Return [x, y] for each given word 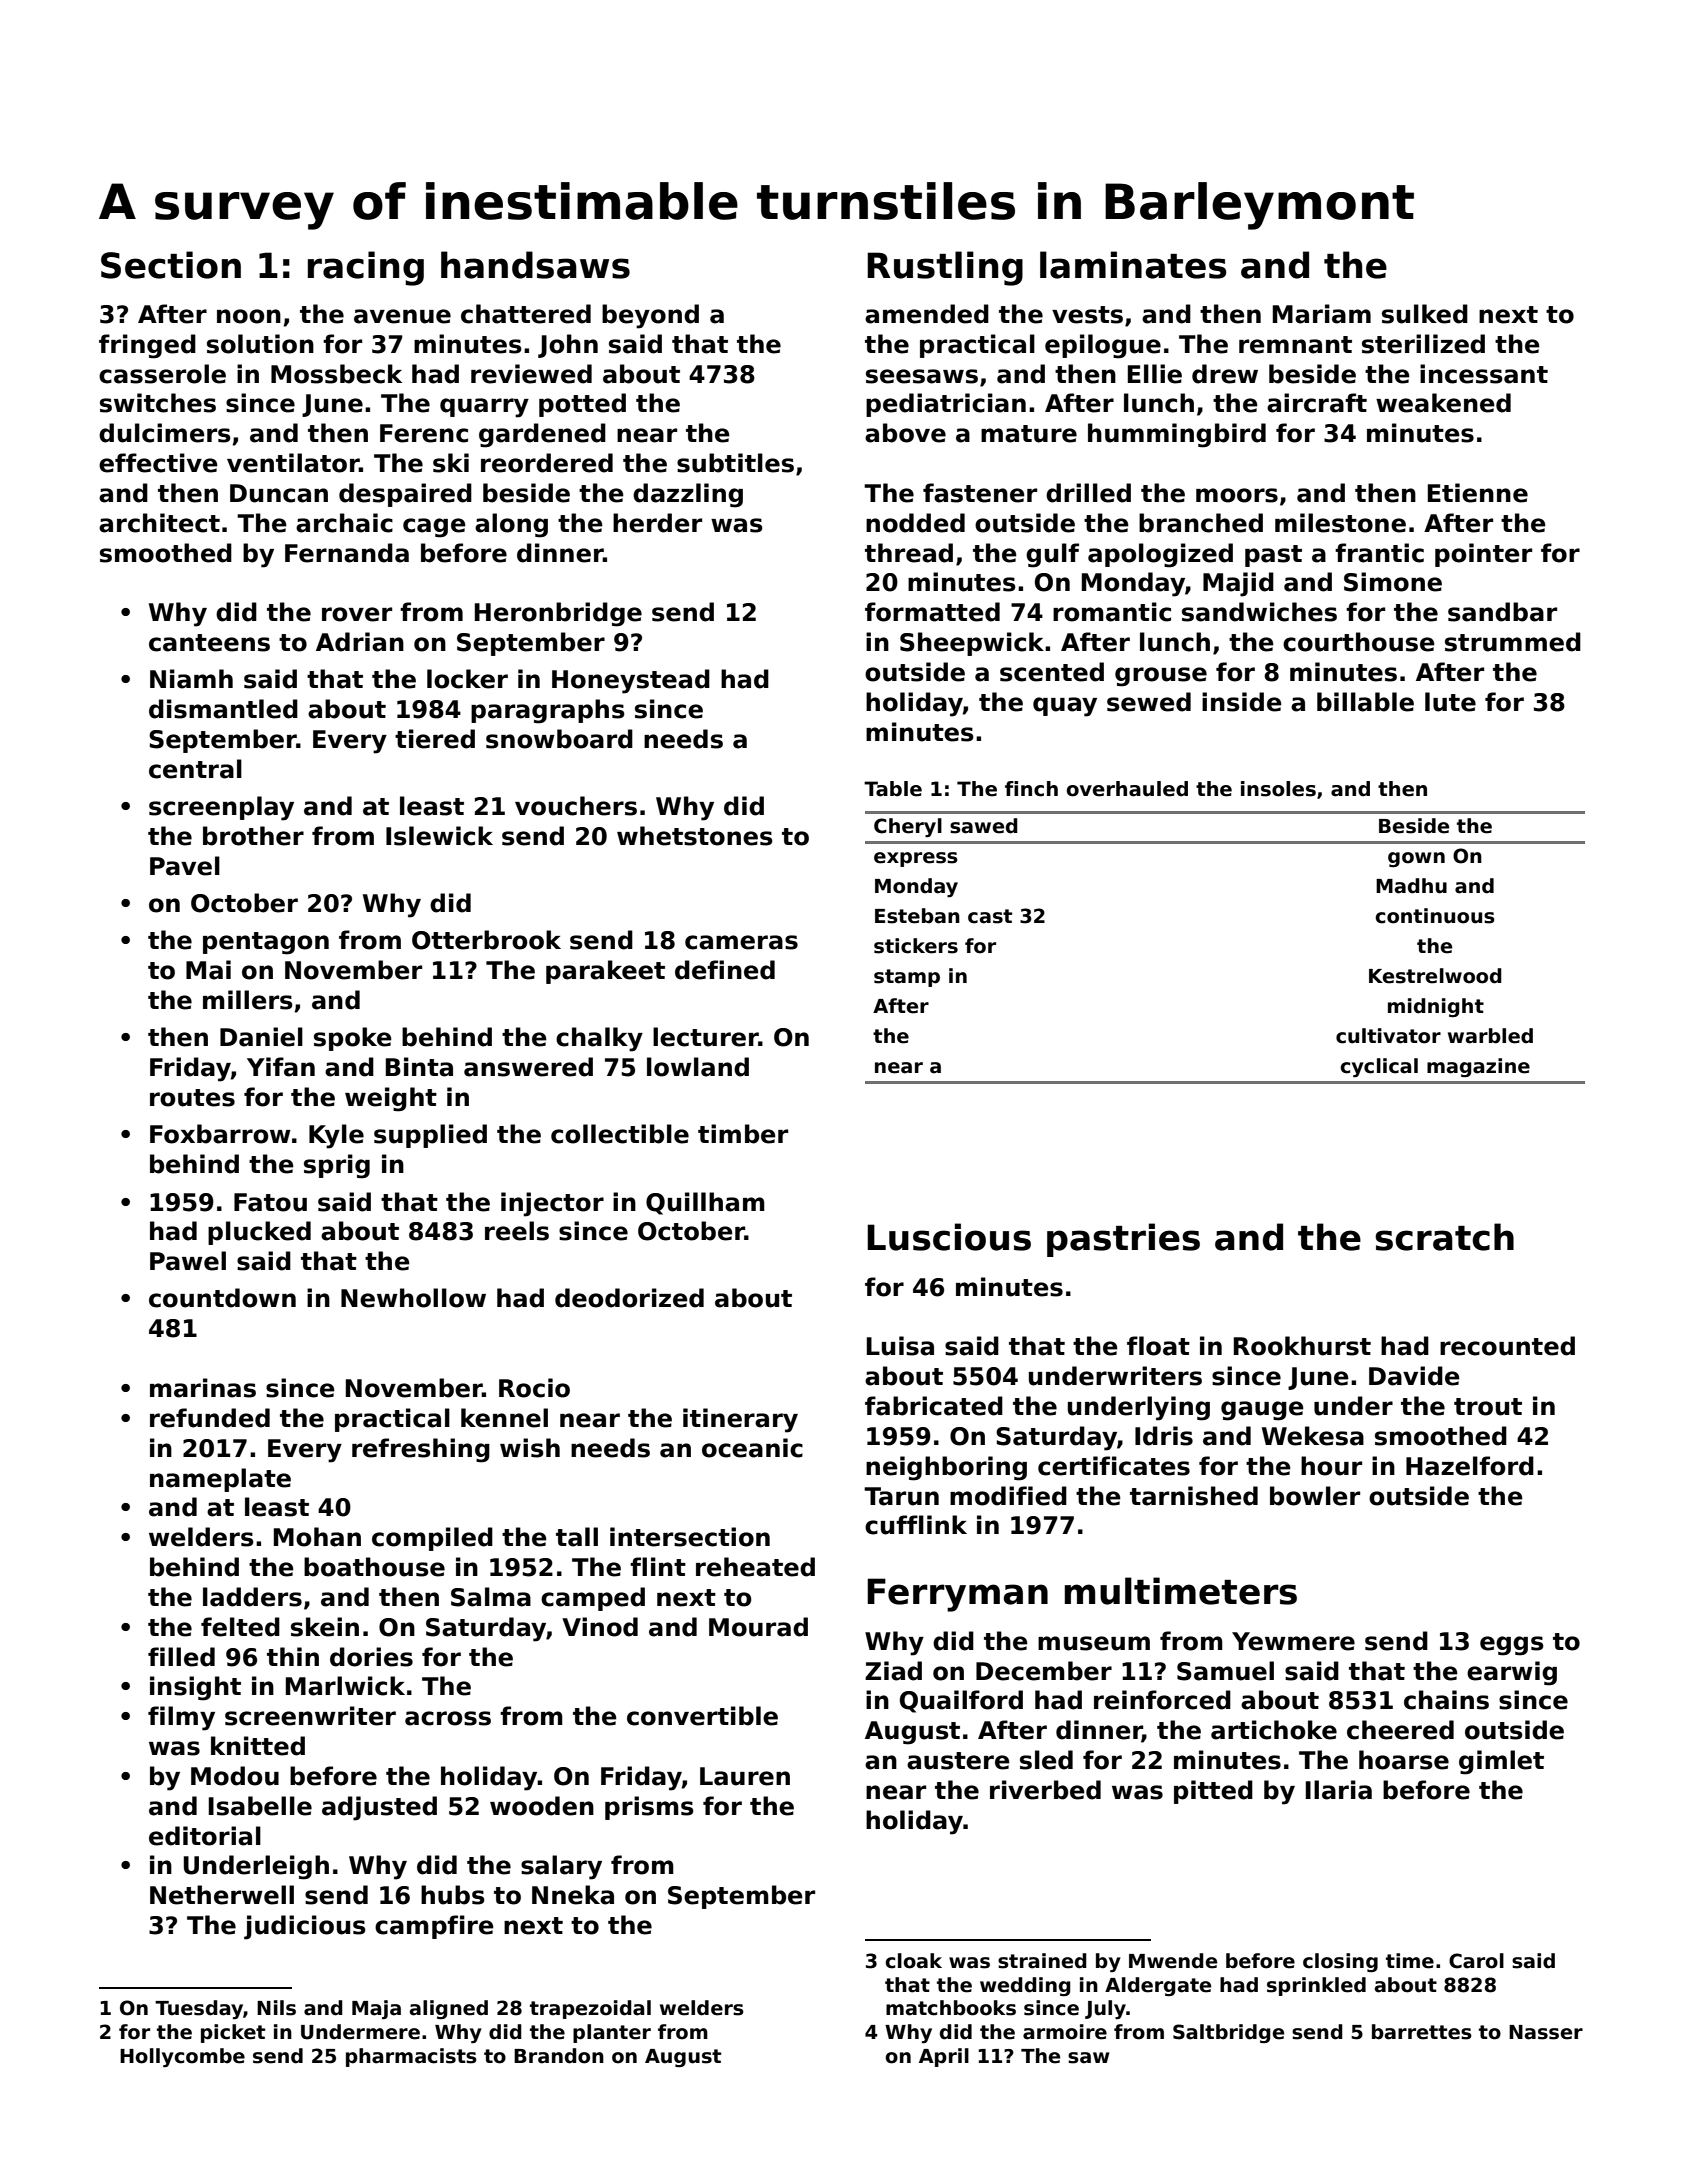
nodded [915, 523]
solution [260, 344]
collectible [620, 1134]
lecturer [706, 1037]
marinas [203, 1388]
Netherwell [222, 1895]
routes [192, 1098]
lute [1450, 702]
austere [958, 1761]
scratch [1444, 1237]
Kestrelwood [1435, 976]
